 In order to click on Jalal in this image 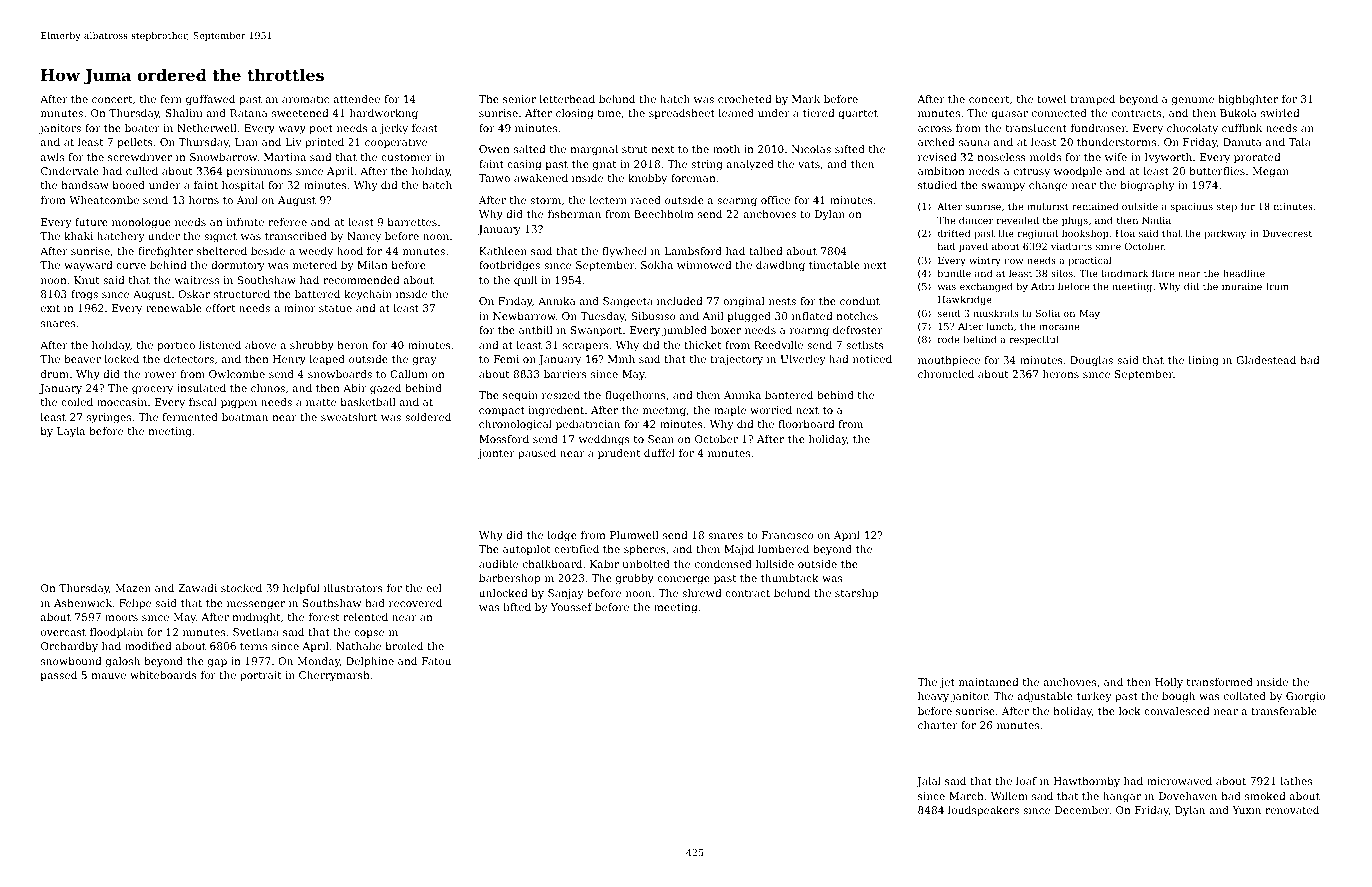, I will do `click(928, 782)`.
